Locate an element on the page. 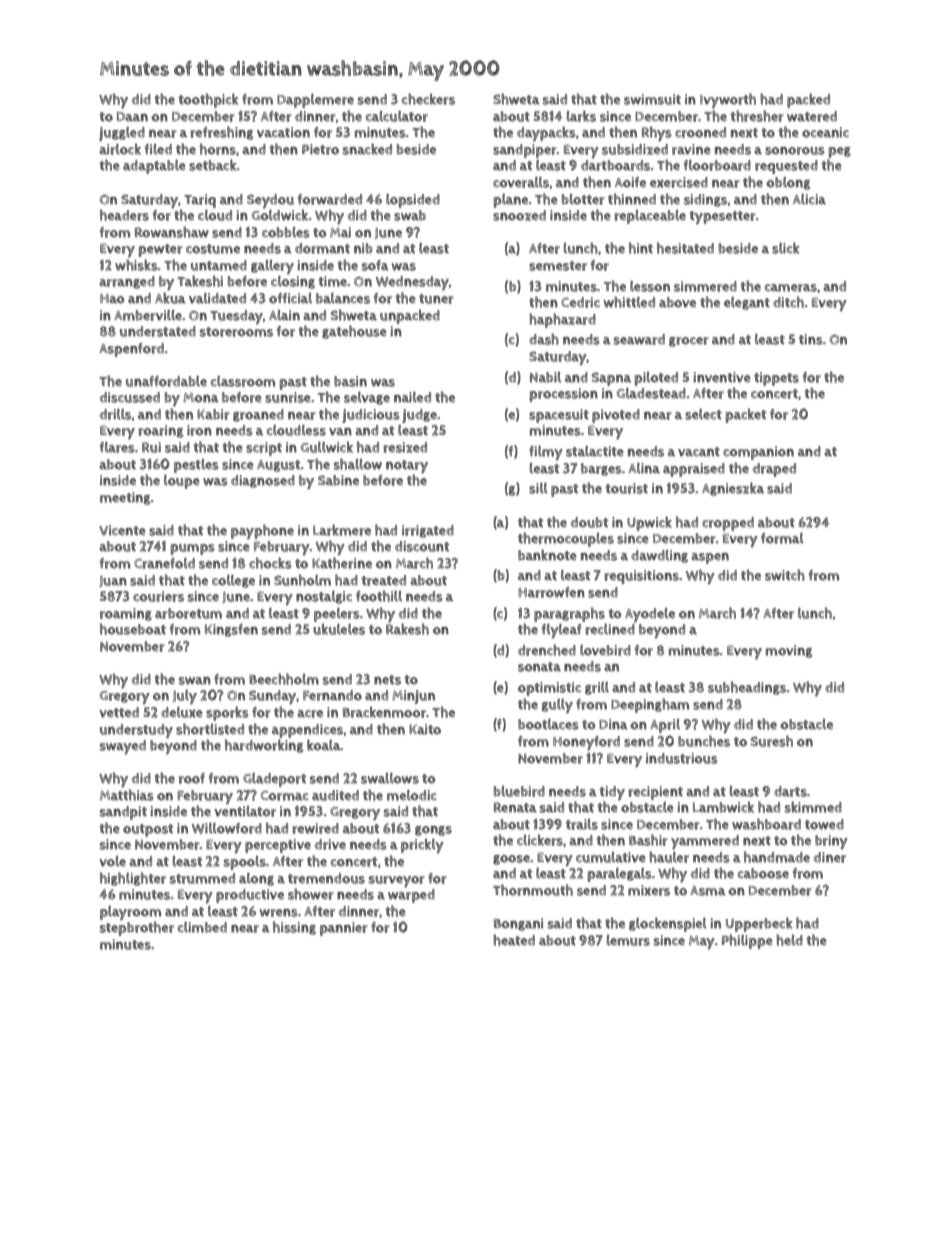  swimsuit is located at coordinates (652, 99).
